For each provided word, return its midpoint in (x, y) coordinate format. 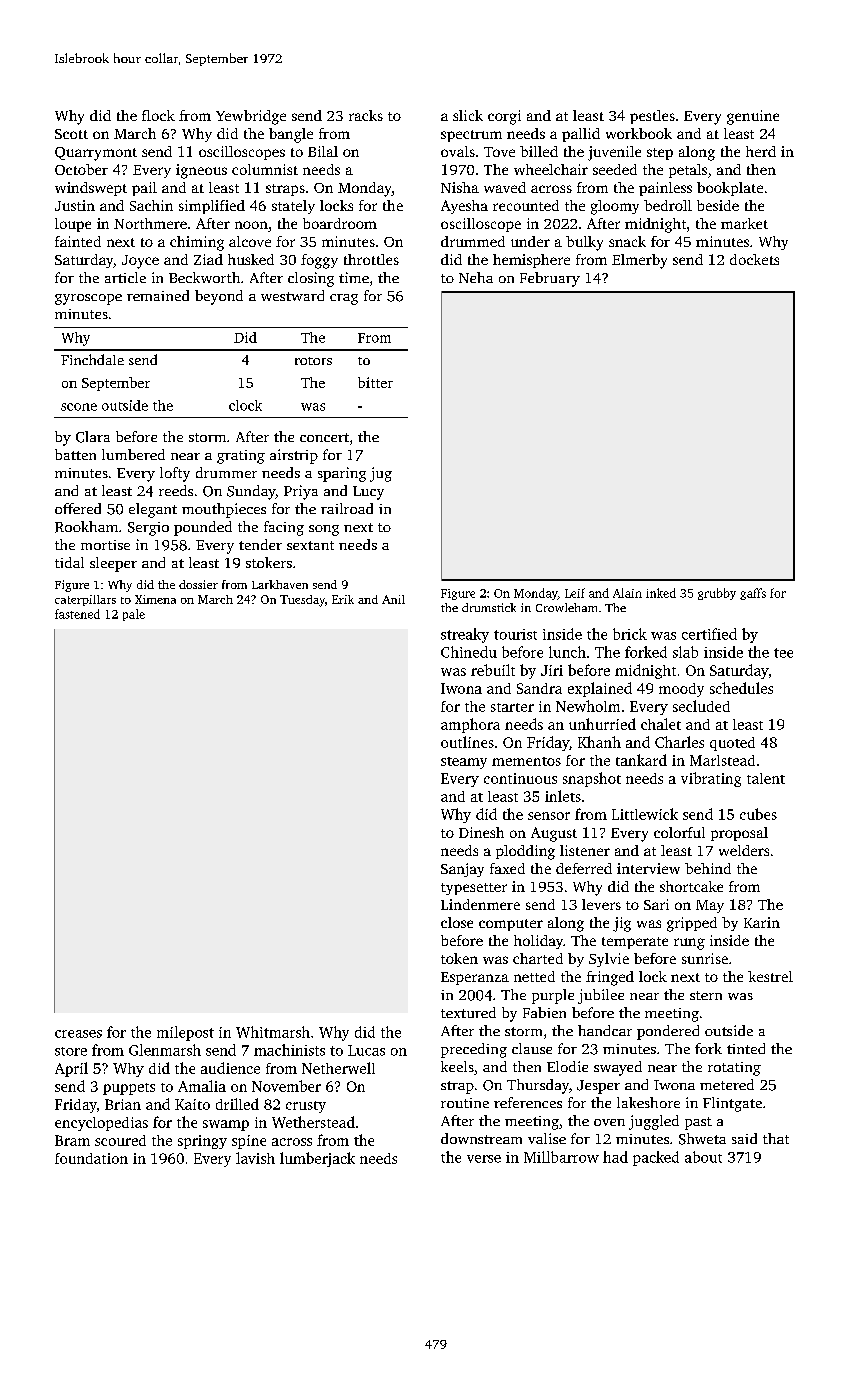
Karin (762, 922)
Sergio (148, 529)
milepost (185, 1033)
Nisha (460, 187)
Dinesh (481, 832)
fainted (78, 241)
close (457, 922)
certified (709, 634)
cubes (758, 814)
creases (78, 1034)
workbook (639, 133)
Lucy (368, 493)
